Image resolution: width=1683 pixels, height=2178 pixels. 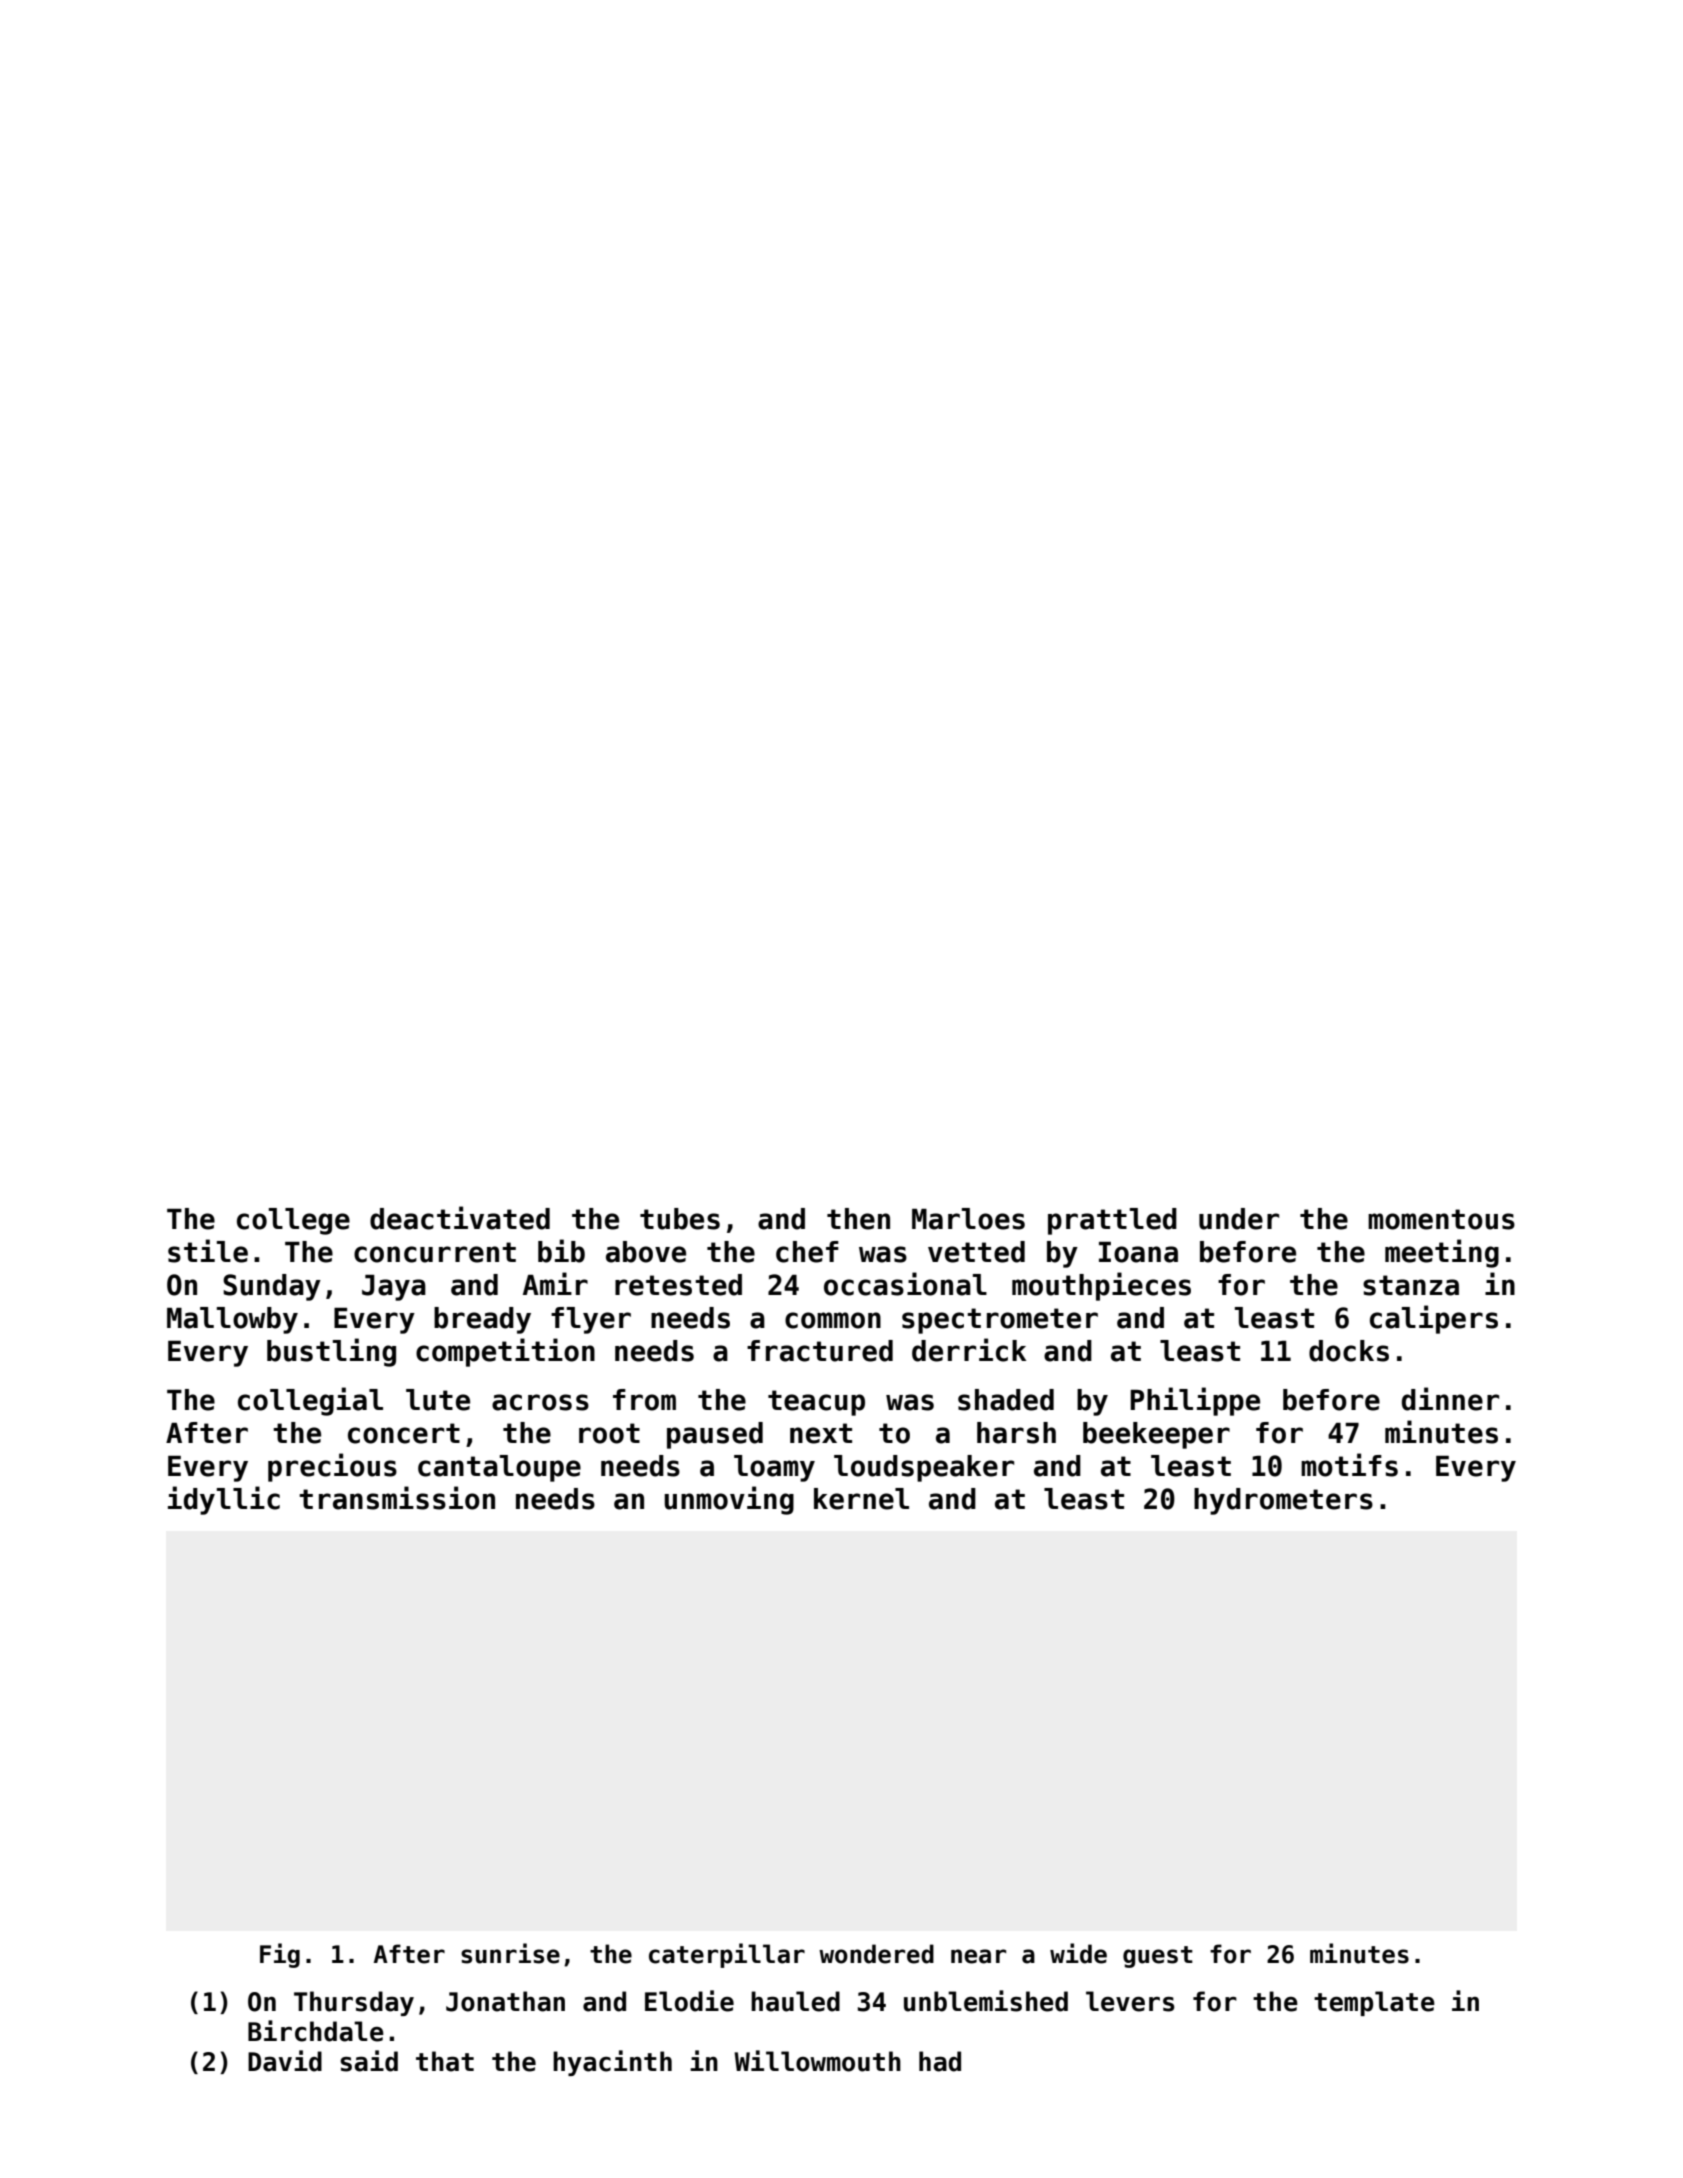 I want to click on loudspeaker, so click(x=924, y=1468).
